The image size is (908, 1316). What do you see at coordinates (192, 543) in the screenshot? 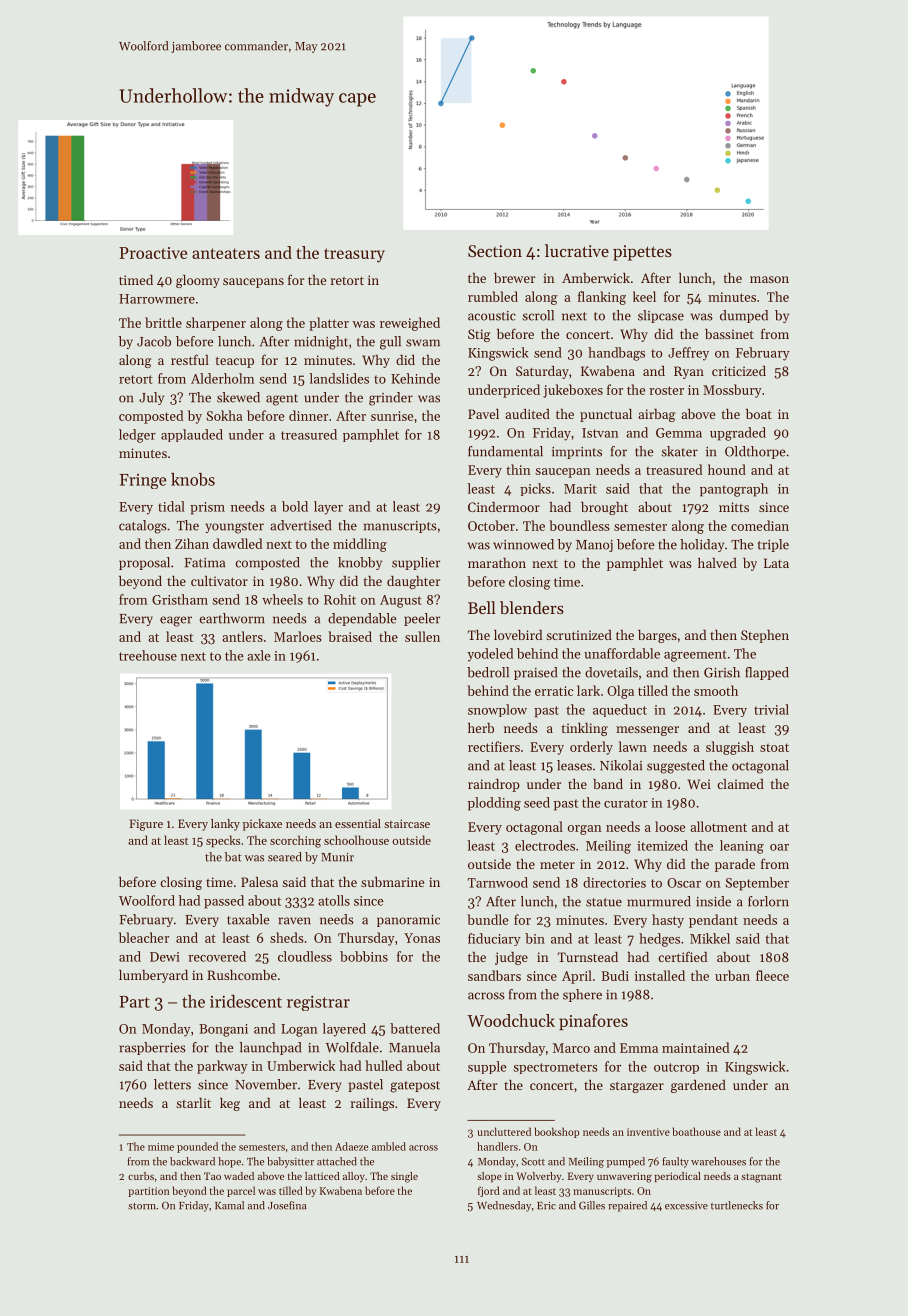
I see `Zihan` at bounding box center [192, 543].
